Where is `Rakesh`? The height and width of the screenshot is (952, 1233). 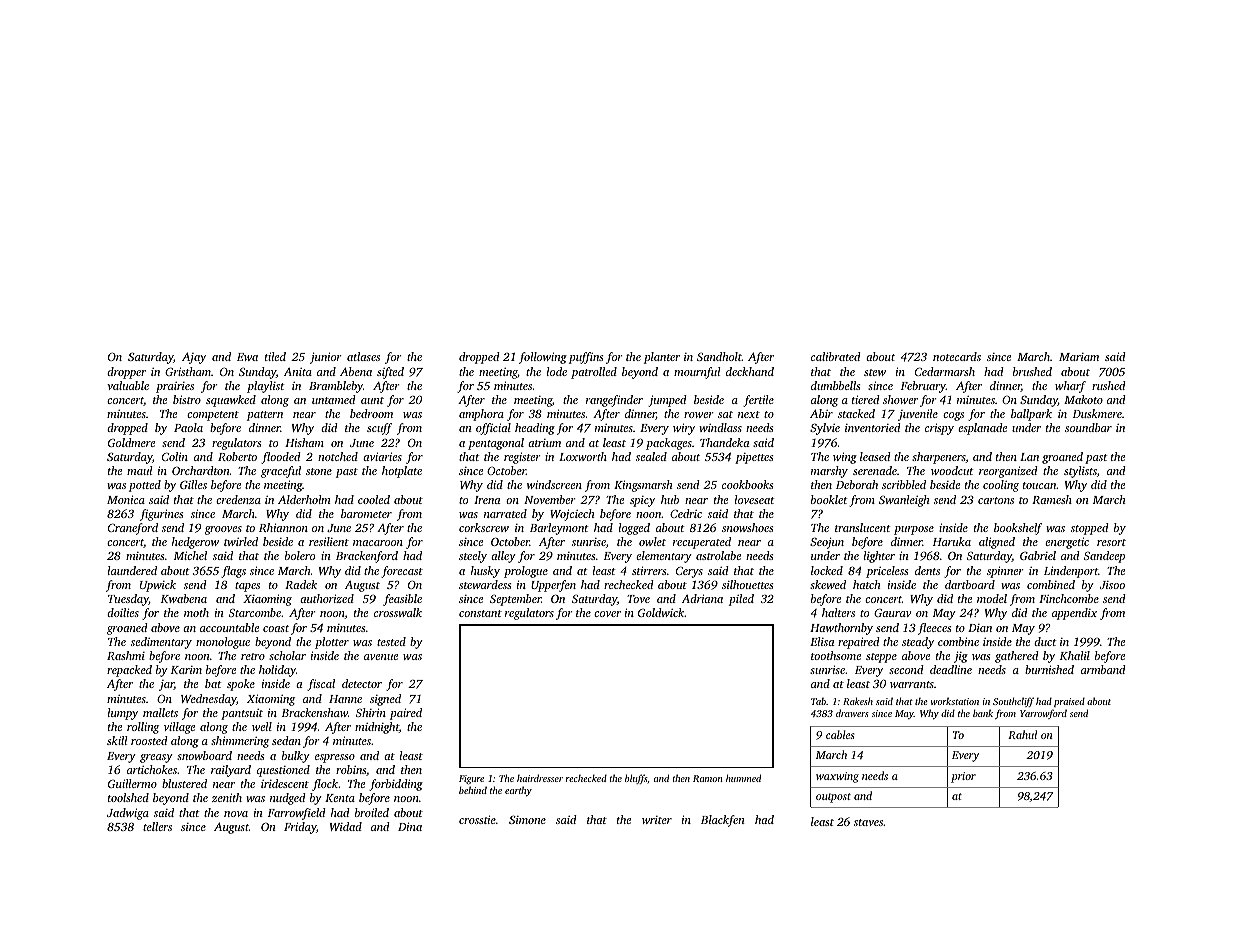
Rakesh is located at coordinates (858, 701).
